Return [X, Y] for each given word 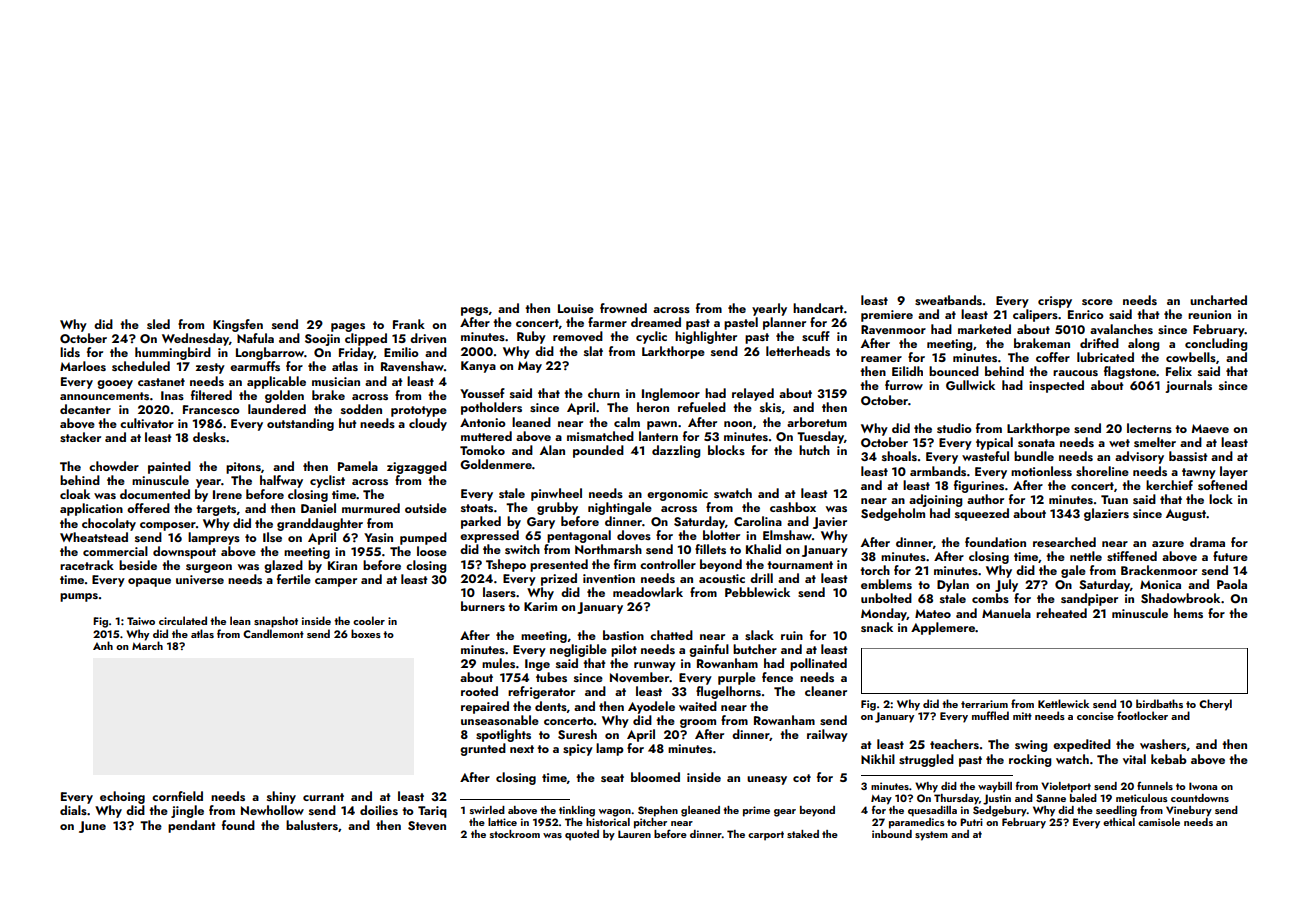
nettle [1086, 556]
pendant [191, 826]
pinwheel [556, 494]
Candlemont [273, 633]
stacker [80, 437]
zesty [210, 368]
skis [770, 407]
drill [761, 578]
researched [1064, 542]
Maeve [1210, 428]
